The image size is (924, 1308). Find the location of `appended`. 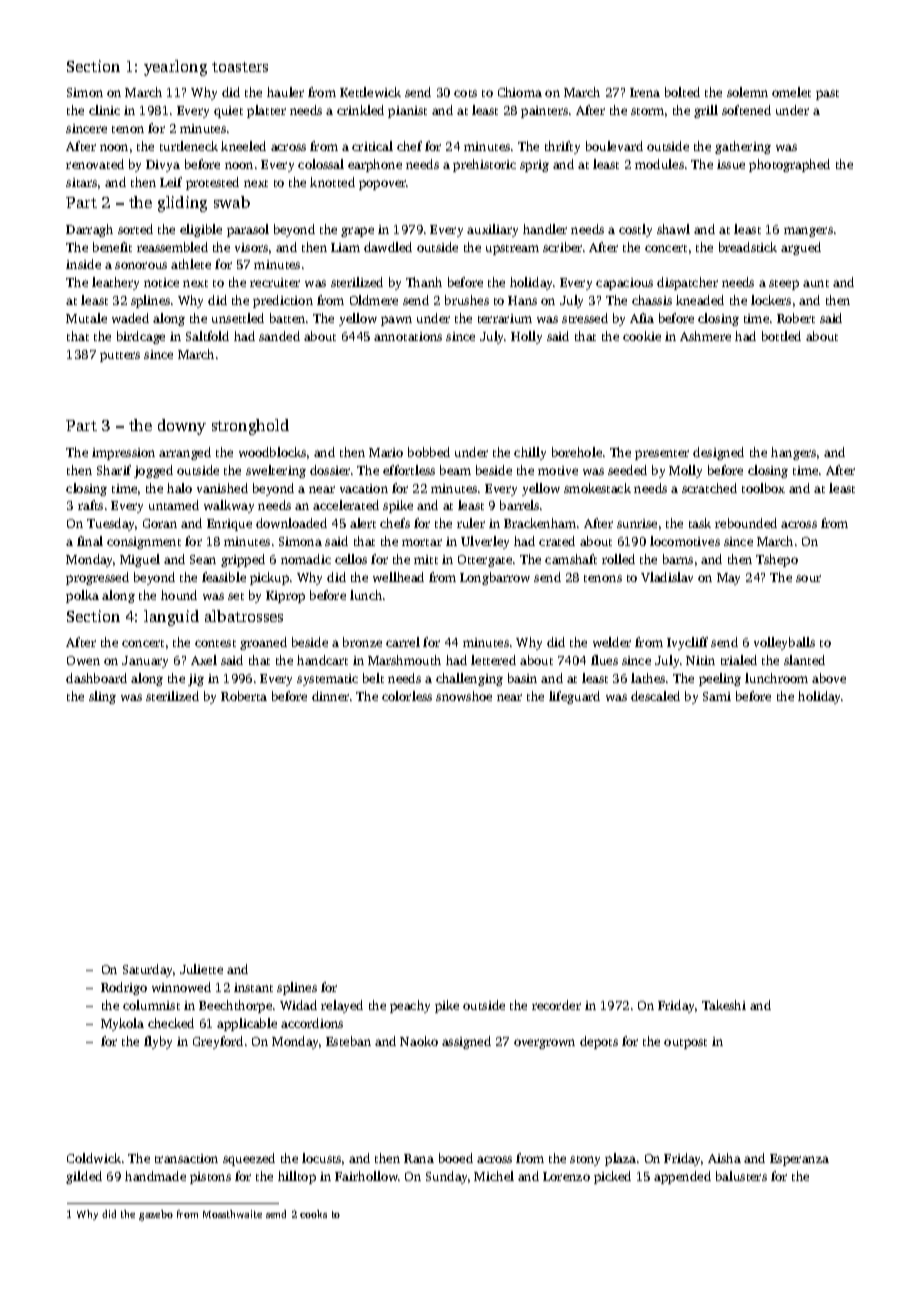

appended is located at coordinates (682, 1177).
